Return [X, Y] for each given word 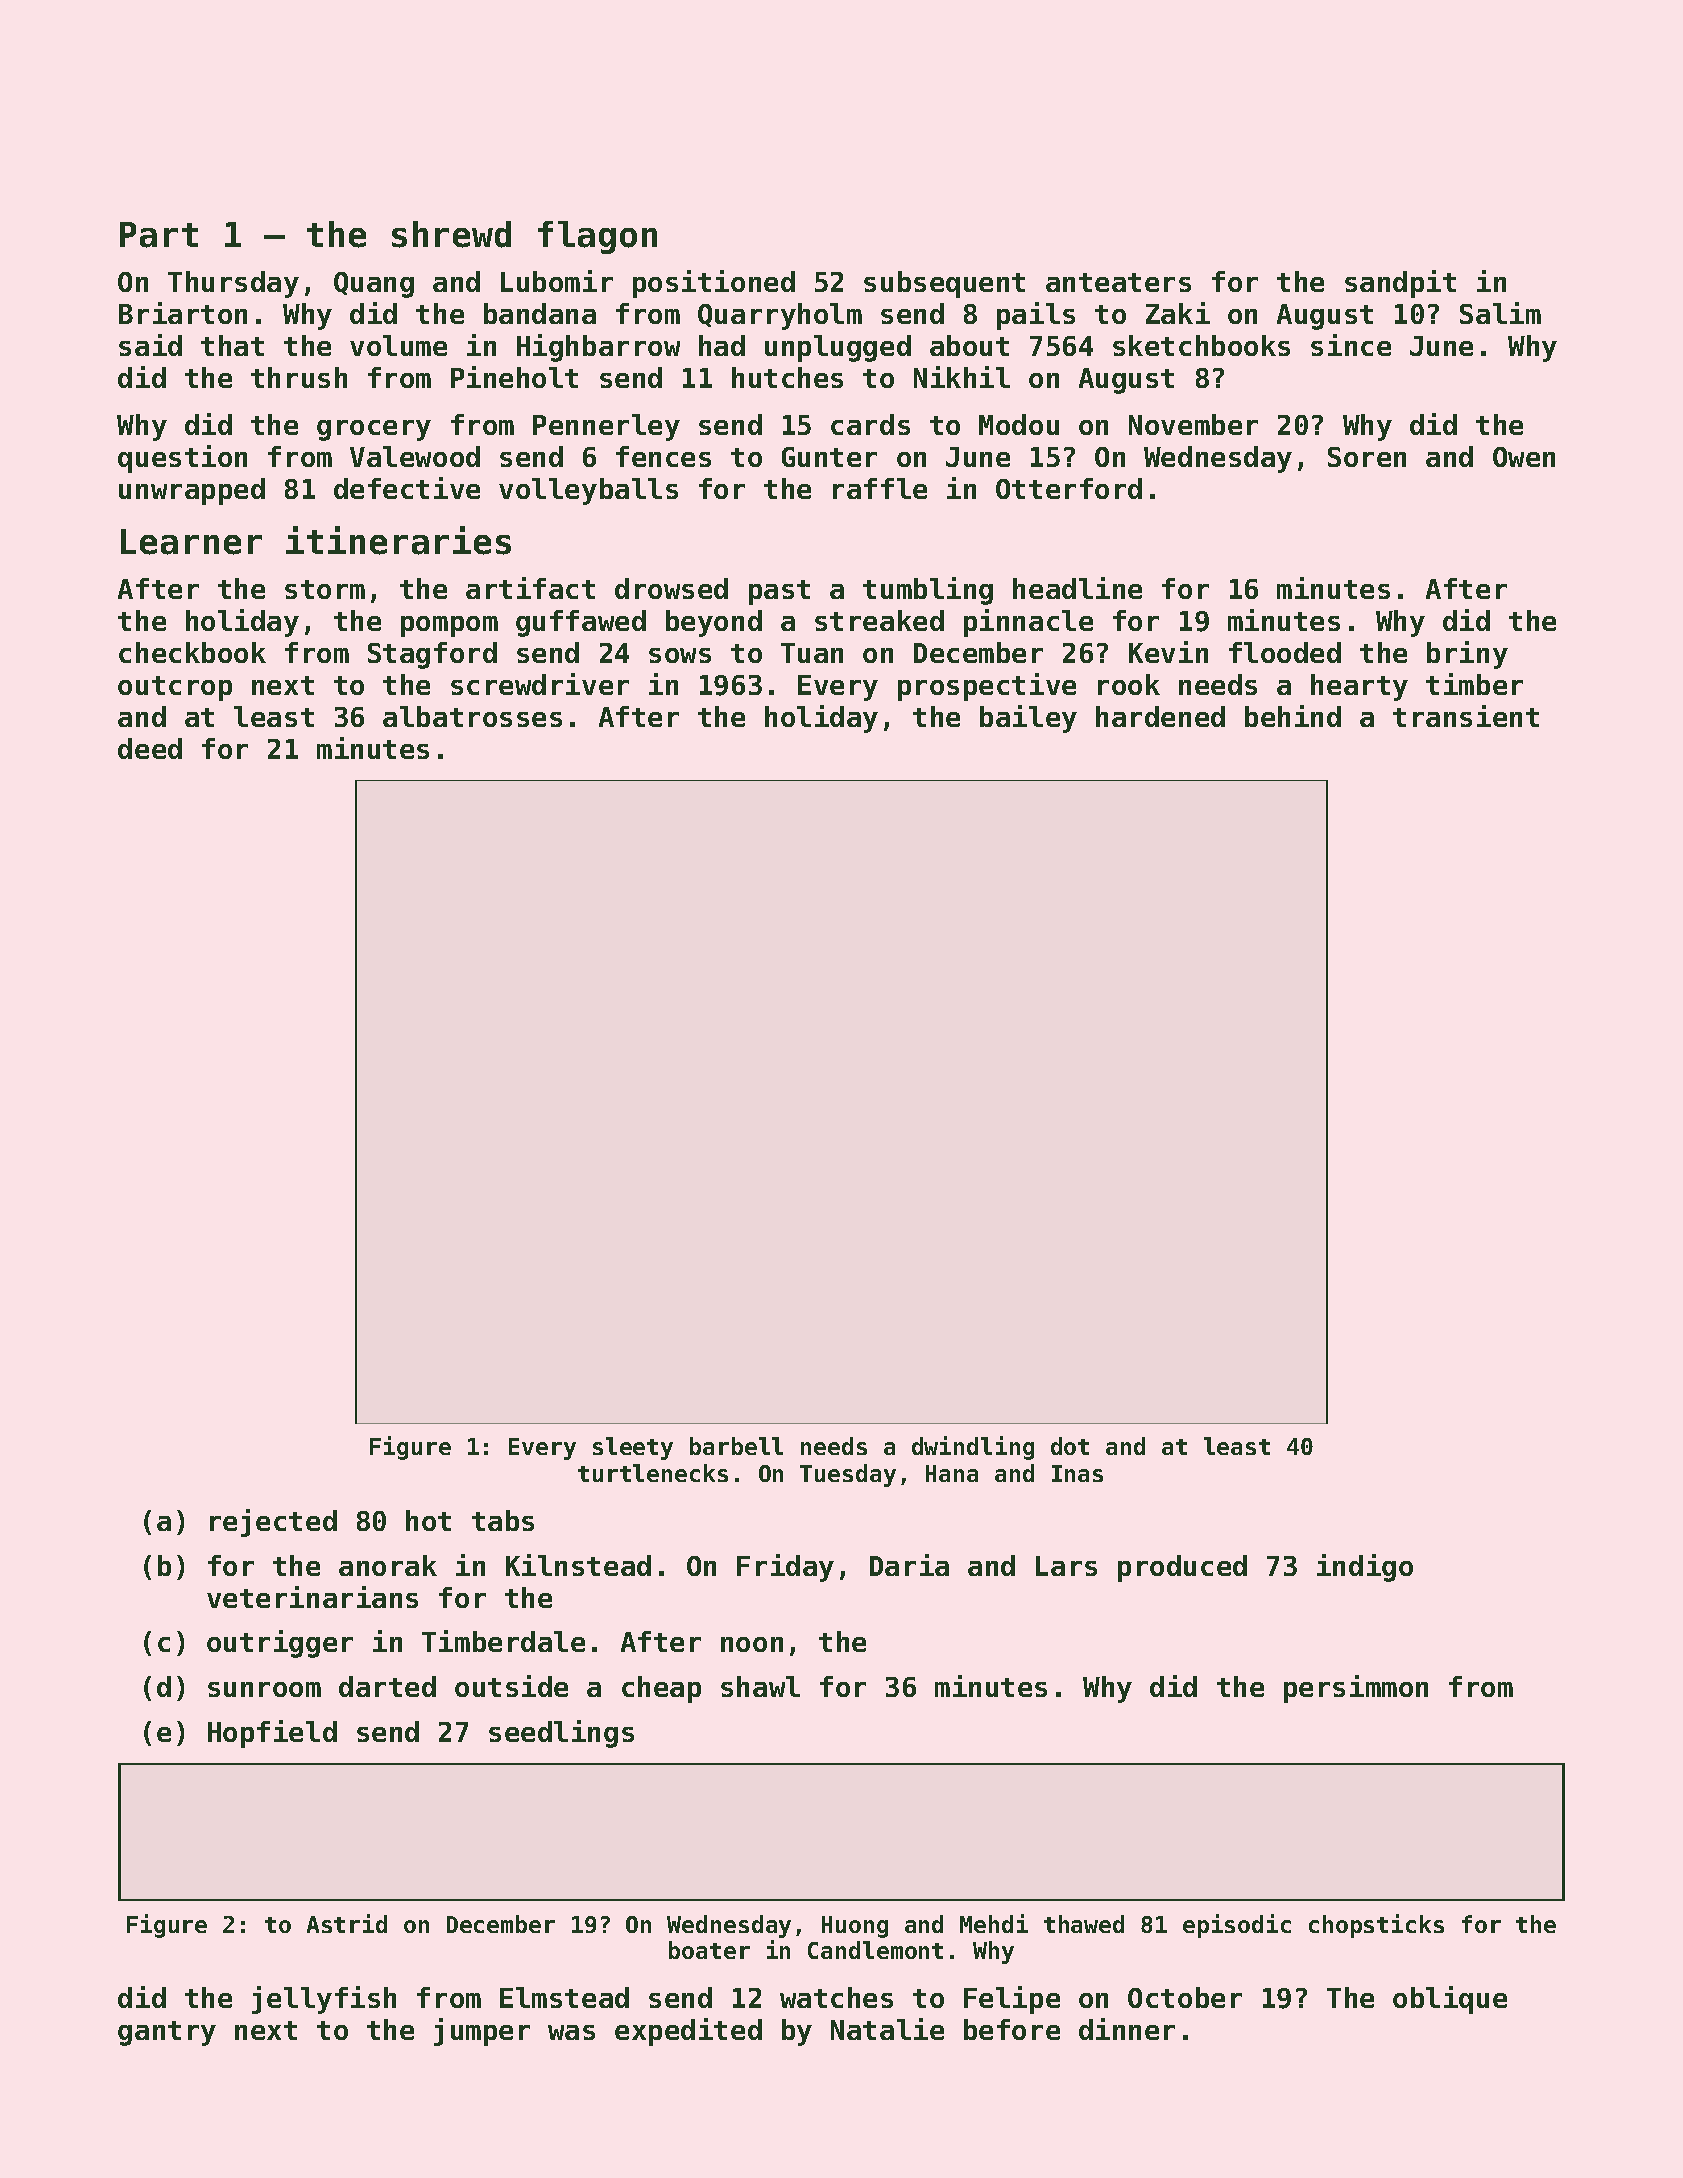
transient [1466, 716]
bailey [1028, 719]
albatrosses [472, 716]
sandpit [1400, 284]
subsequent [944, 284]
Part [159, 235]
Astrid [347, 1923]
